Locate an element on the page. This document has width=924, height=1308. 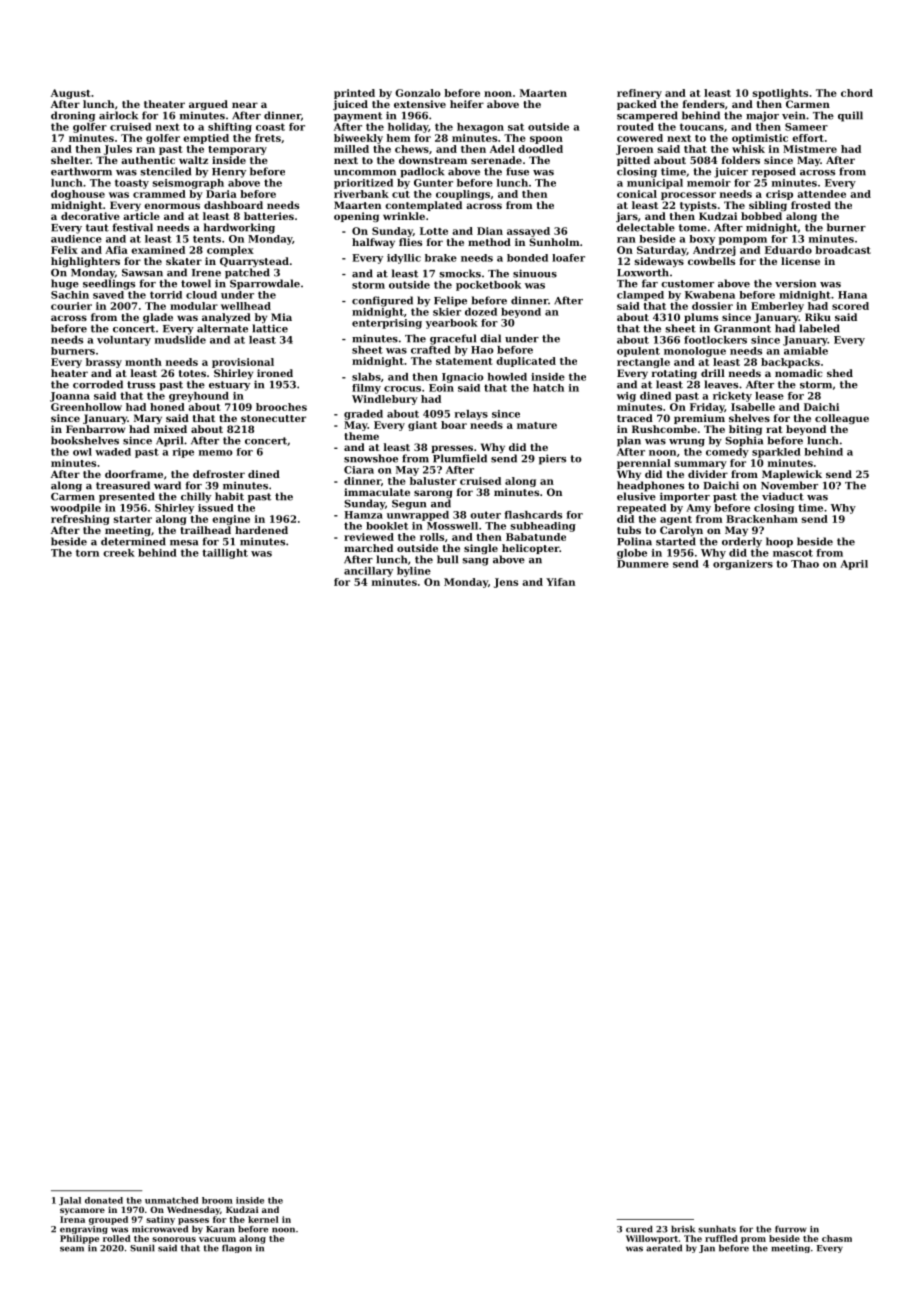
broom is located at coordinates (217, 1200).
